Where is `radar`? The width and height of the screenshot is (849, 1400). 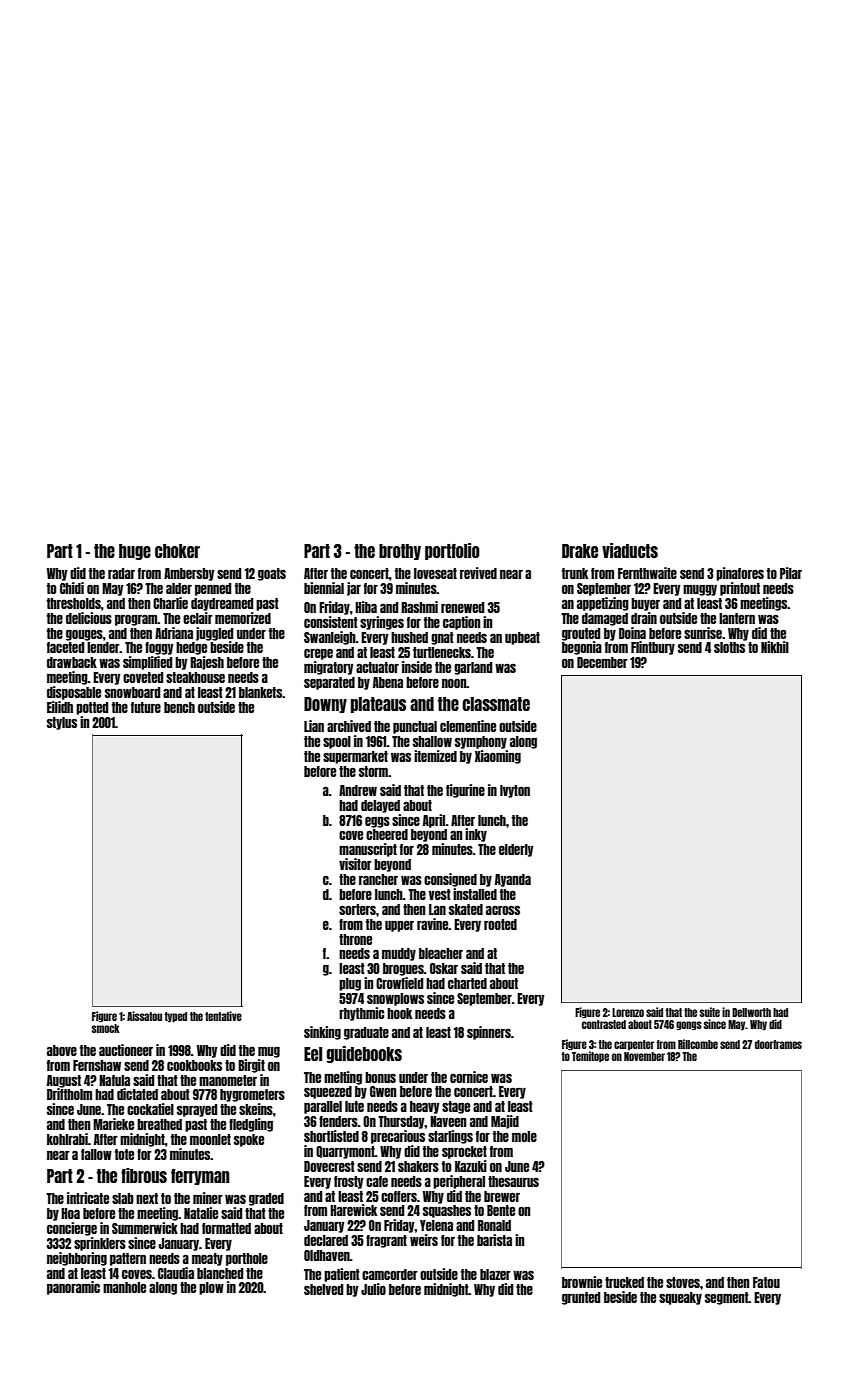 radar is located at coordinates (121, 573).
